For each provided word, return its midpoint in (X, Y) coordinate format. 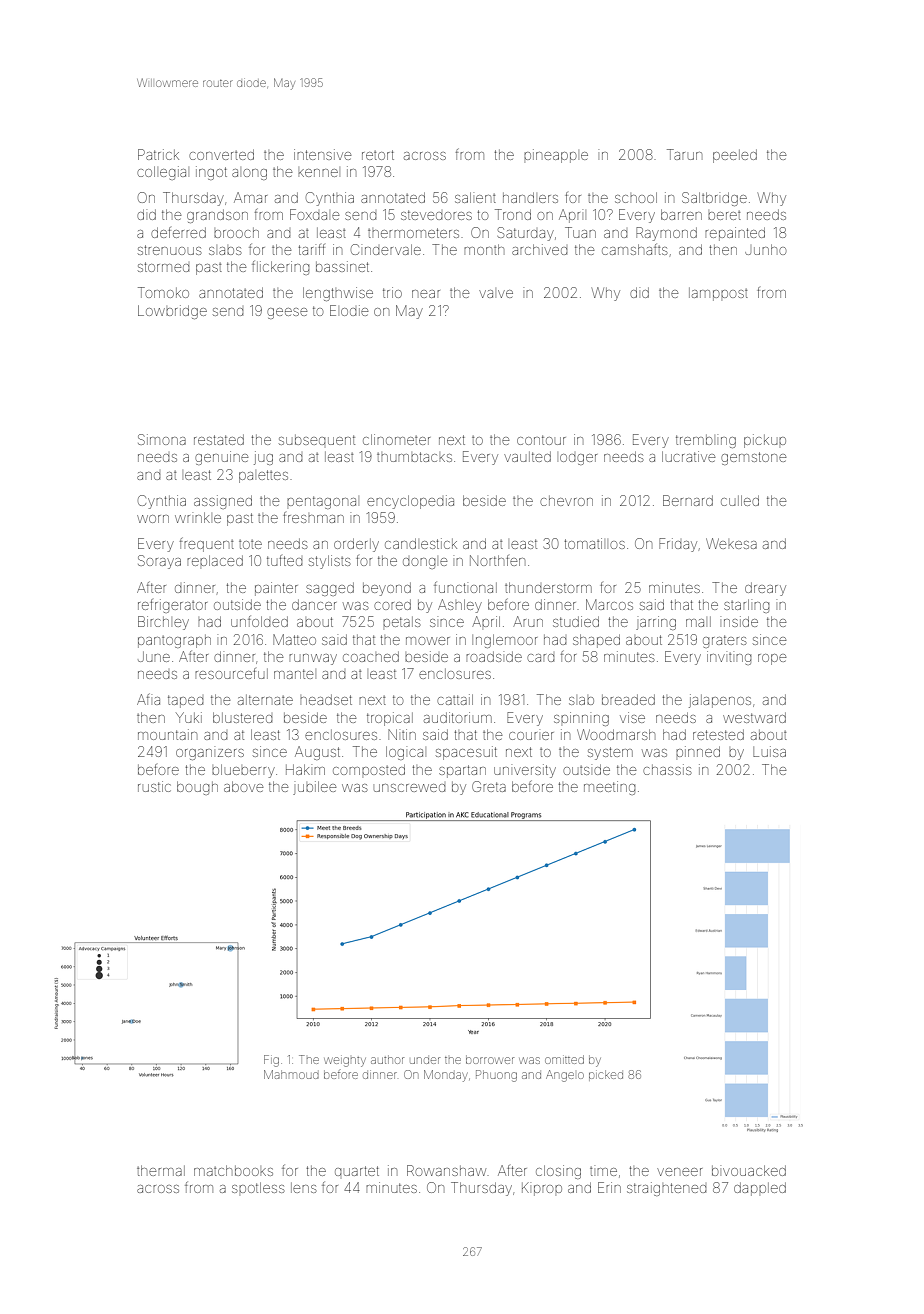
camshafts (634, 249)
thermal (161, 1170)
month (484, 249)
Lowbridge (172, 312)
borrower (490, 1060)
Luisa (769, 751)
